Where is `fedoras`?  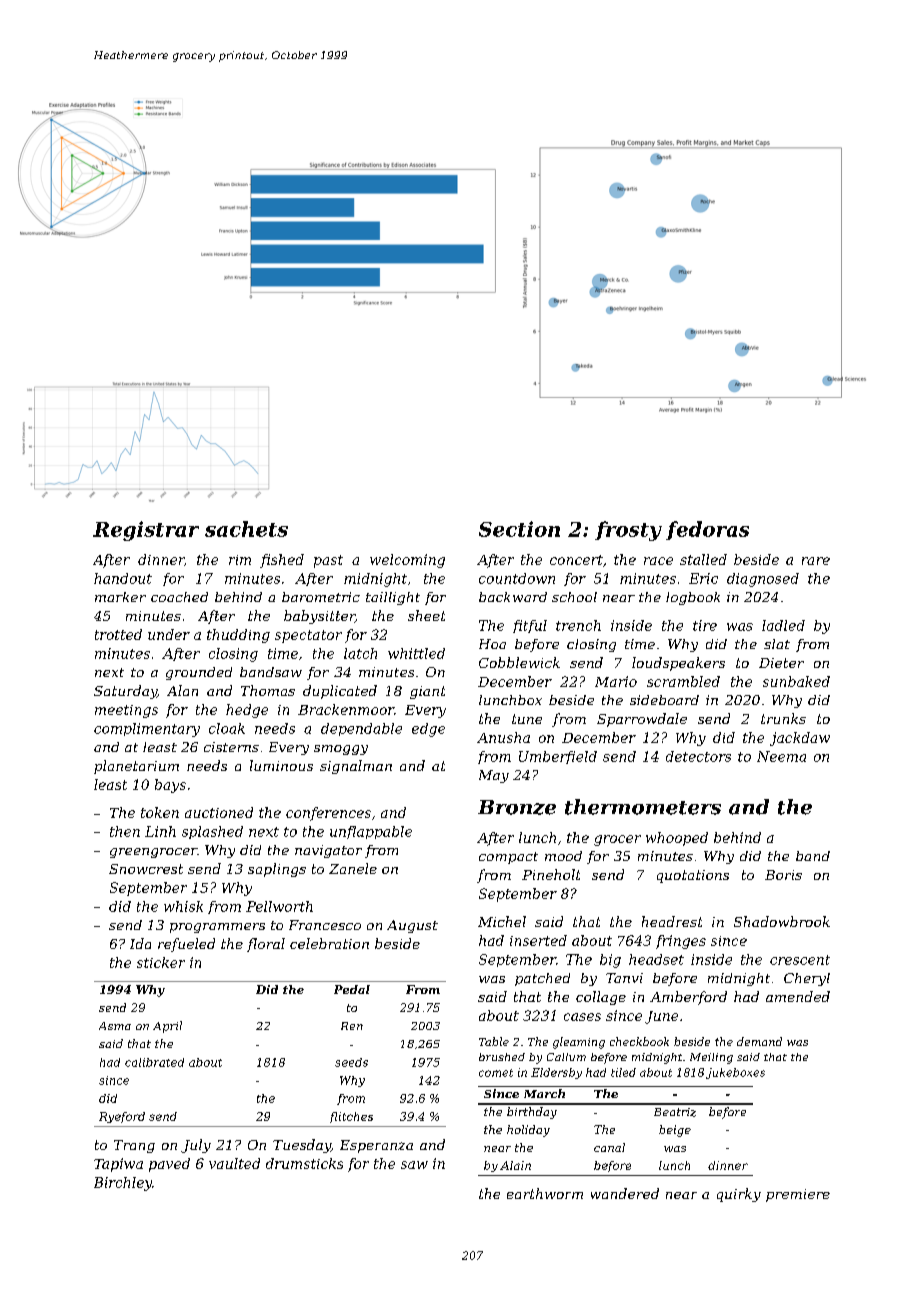
fedoras is located at coordinates (707, 530).
